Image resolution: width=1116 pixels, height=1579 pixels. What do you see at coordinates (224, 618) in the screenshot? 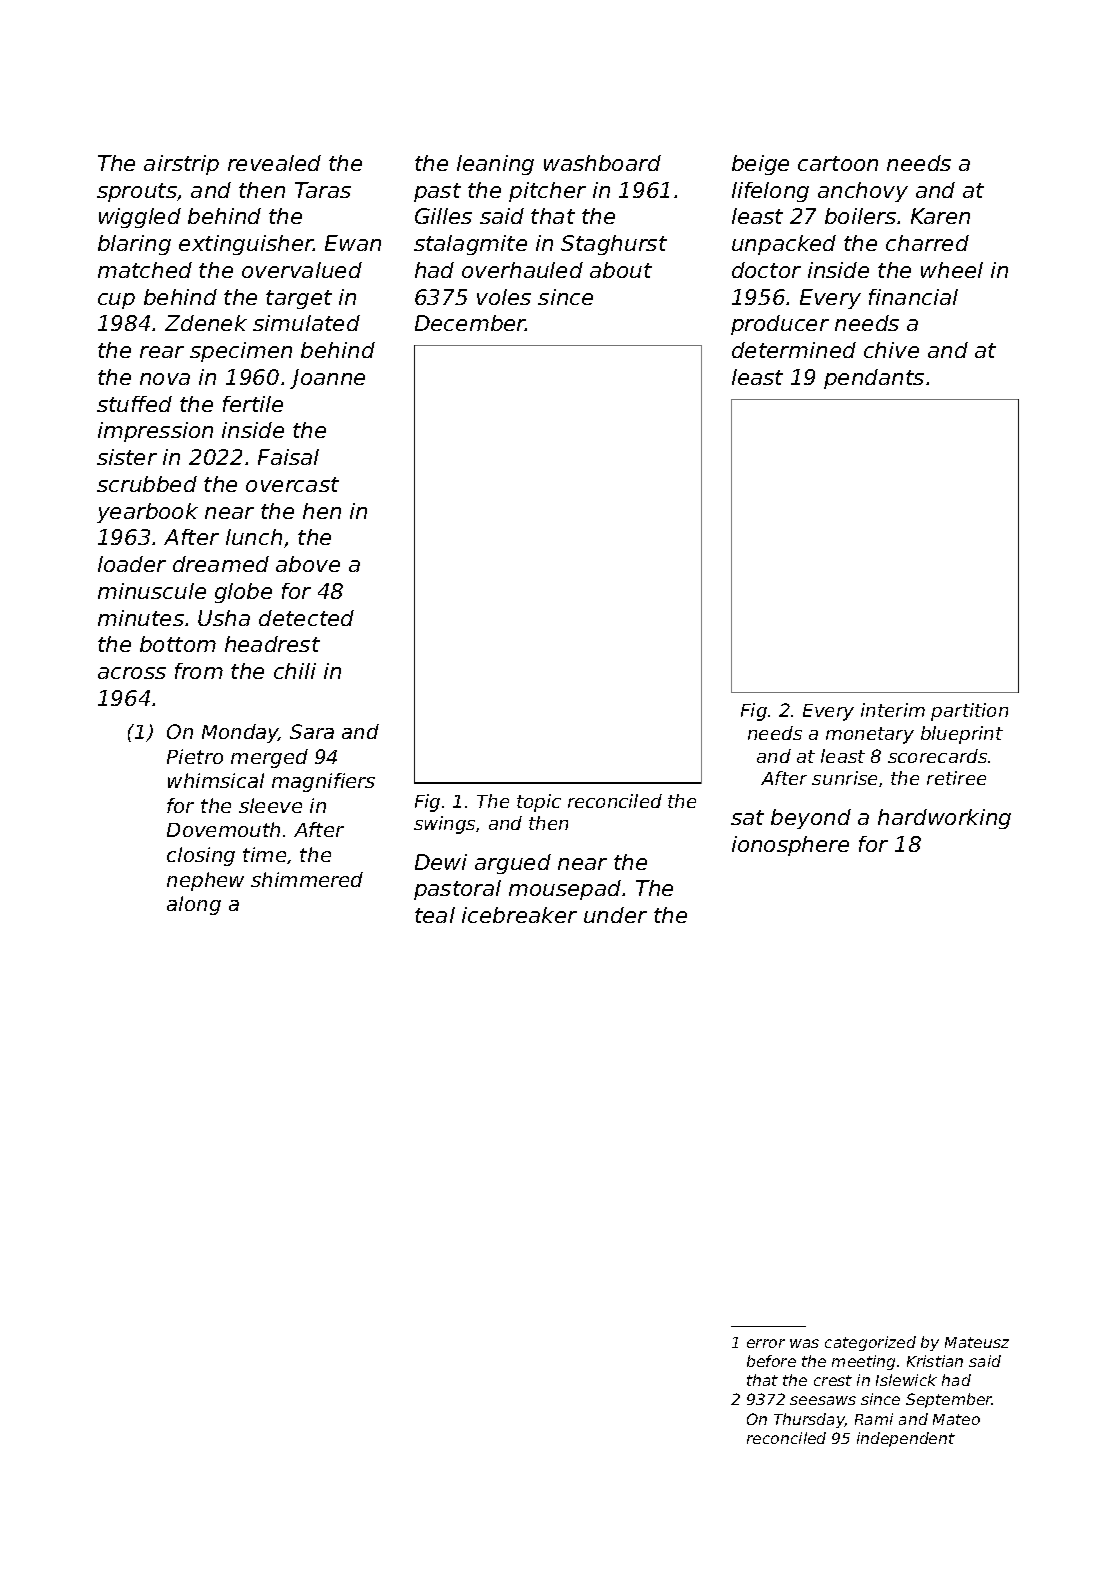
I see `Usha` at bounding box center [224, 618].
